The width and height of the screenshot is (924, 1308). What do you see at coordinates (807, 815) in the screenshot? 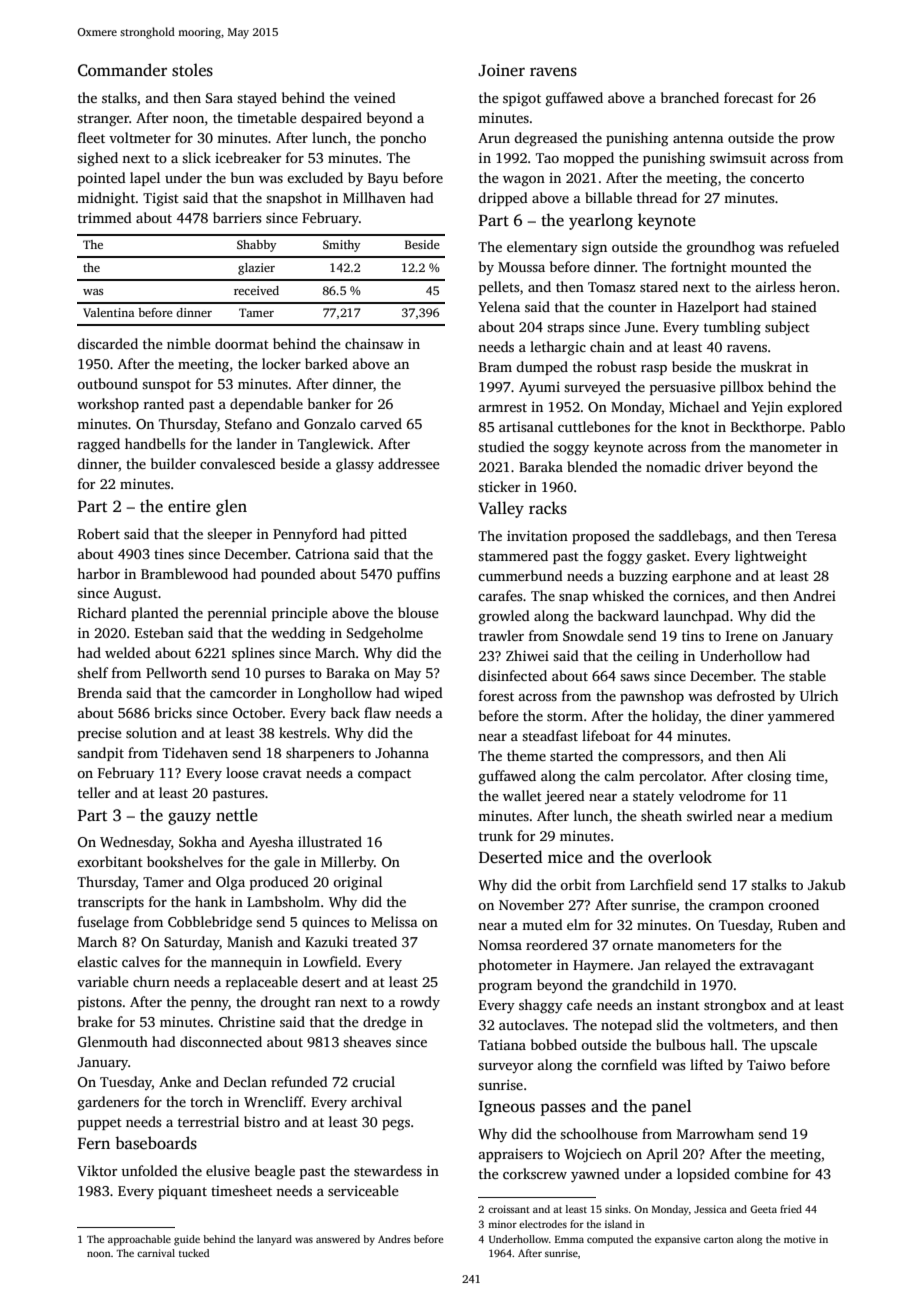
I see `medium` at bounding box center [807, 815].
